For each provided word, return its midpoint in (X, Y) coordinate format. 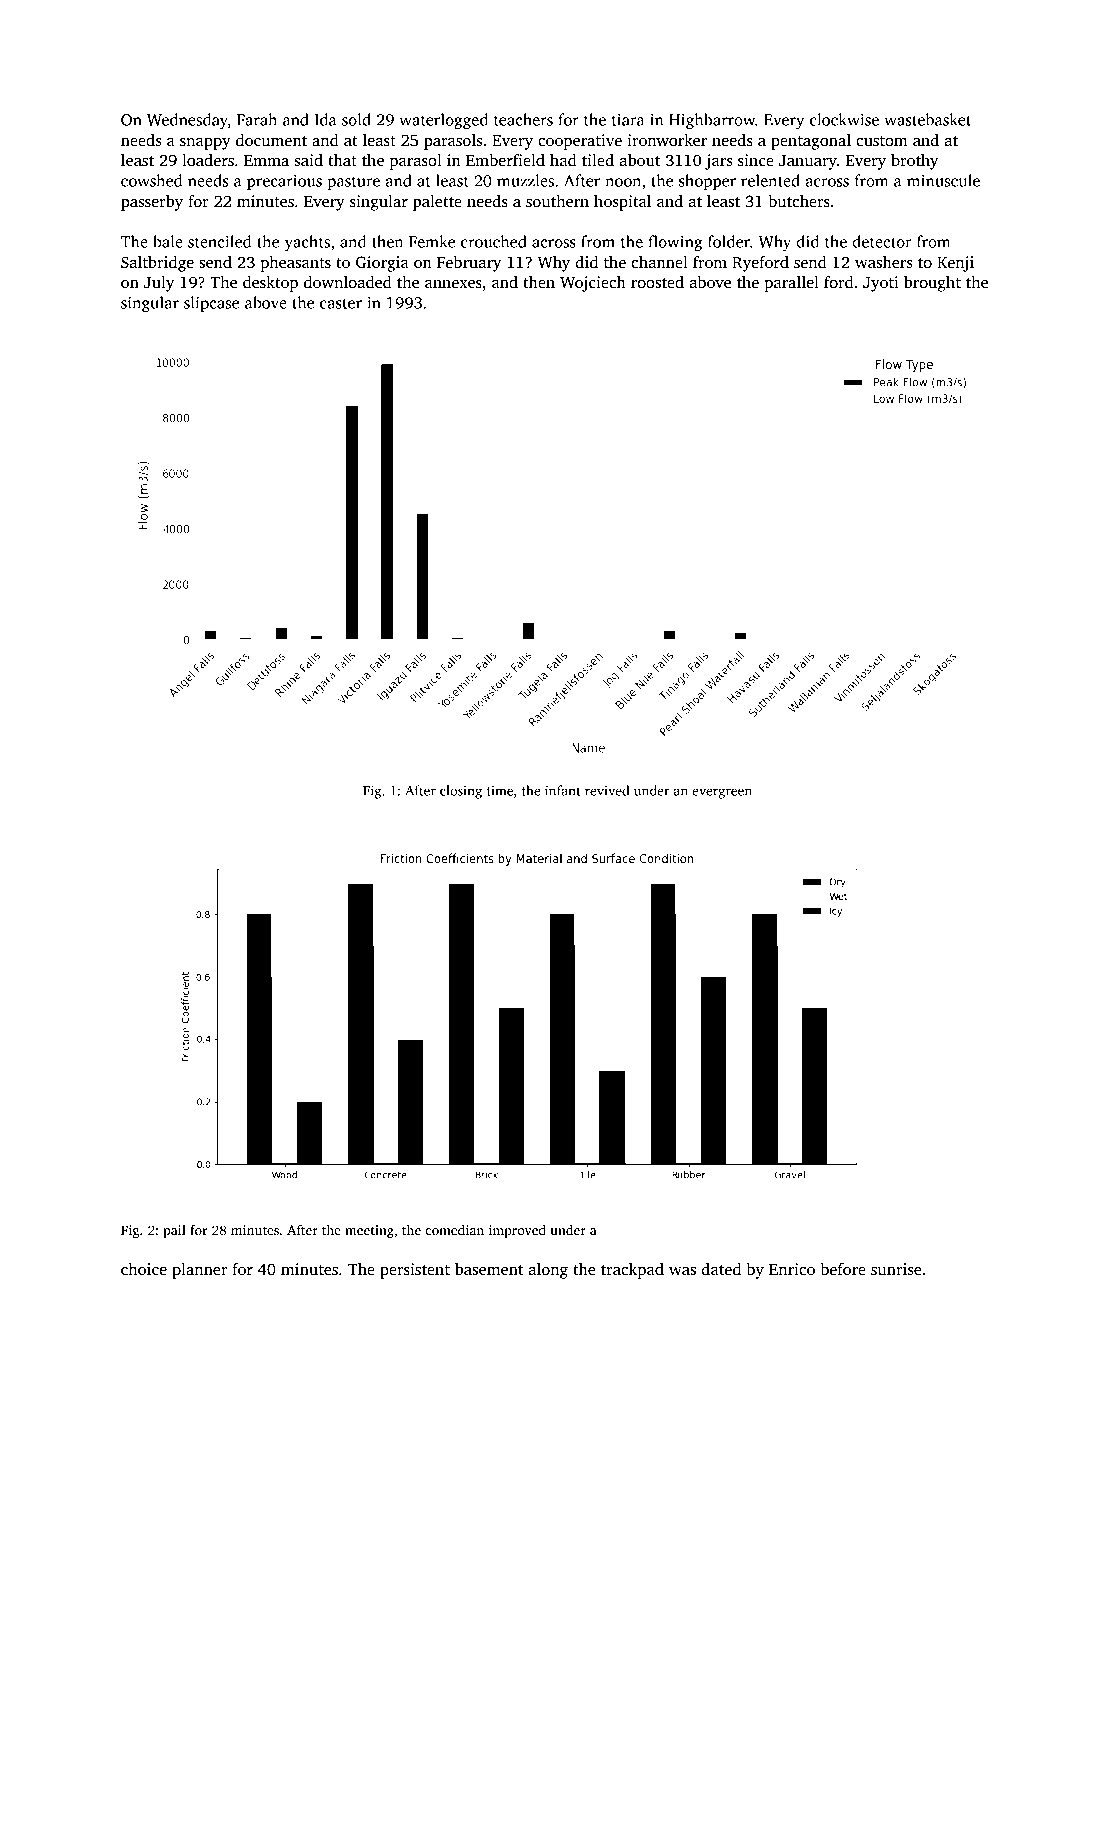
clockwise (844, 119)
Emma (266, 160)
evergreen (722, 793)
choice (144, 1269)
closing (461, 792)
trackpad (632, 1271)
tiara (628, 120)
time (500, 790)
